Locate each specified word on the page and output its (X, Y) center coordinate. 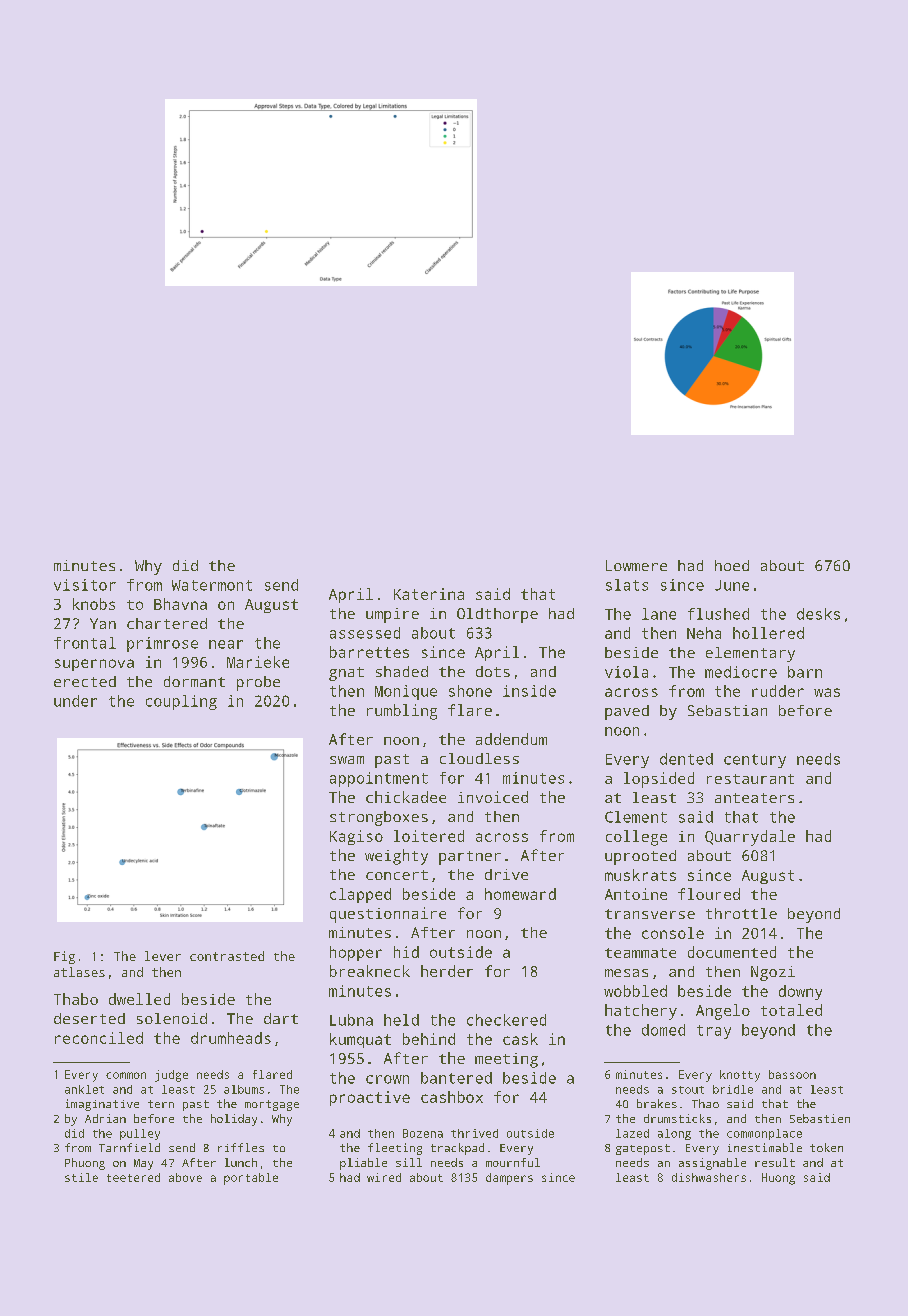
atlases (79, 972)
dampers (509, 1179)
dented (686, 759)
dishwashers (709, 1177)
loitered (429, 836)
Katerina (429, 594)
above (185, 1177)
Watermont (212, 585)
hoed (732, 565)
